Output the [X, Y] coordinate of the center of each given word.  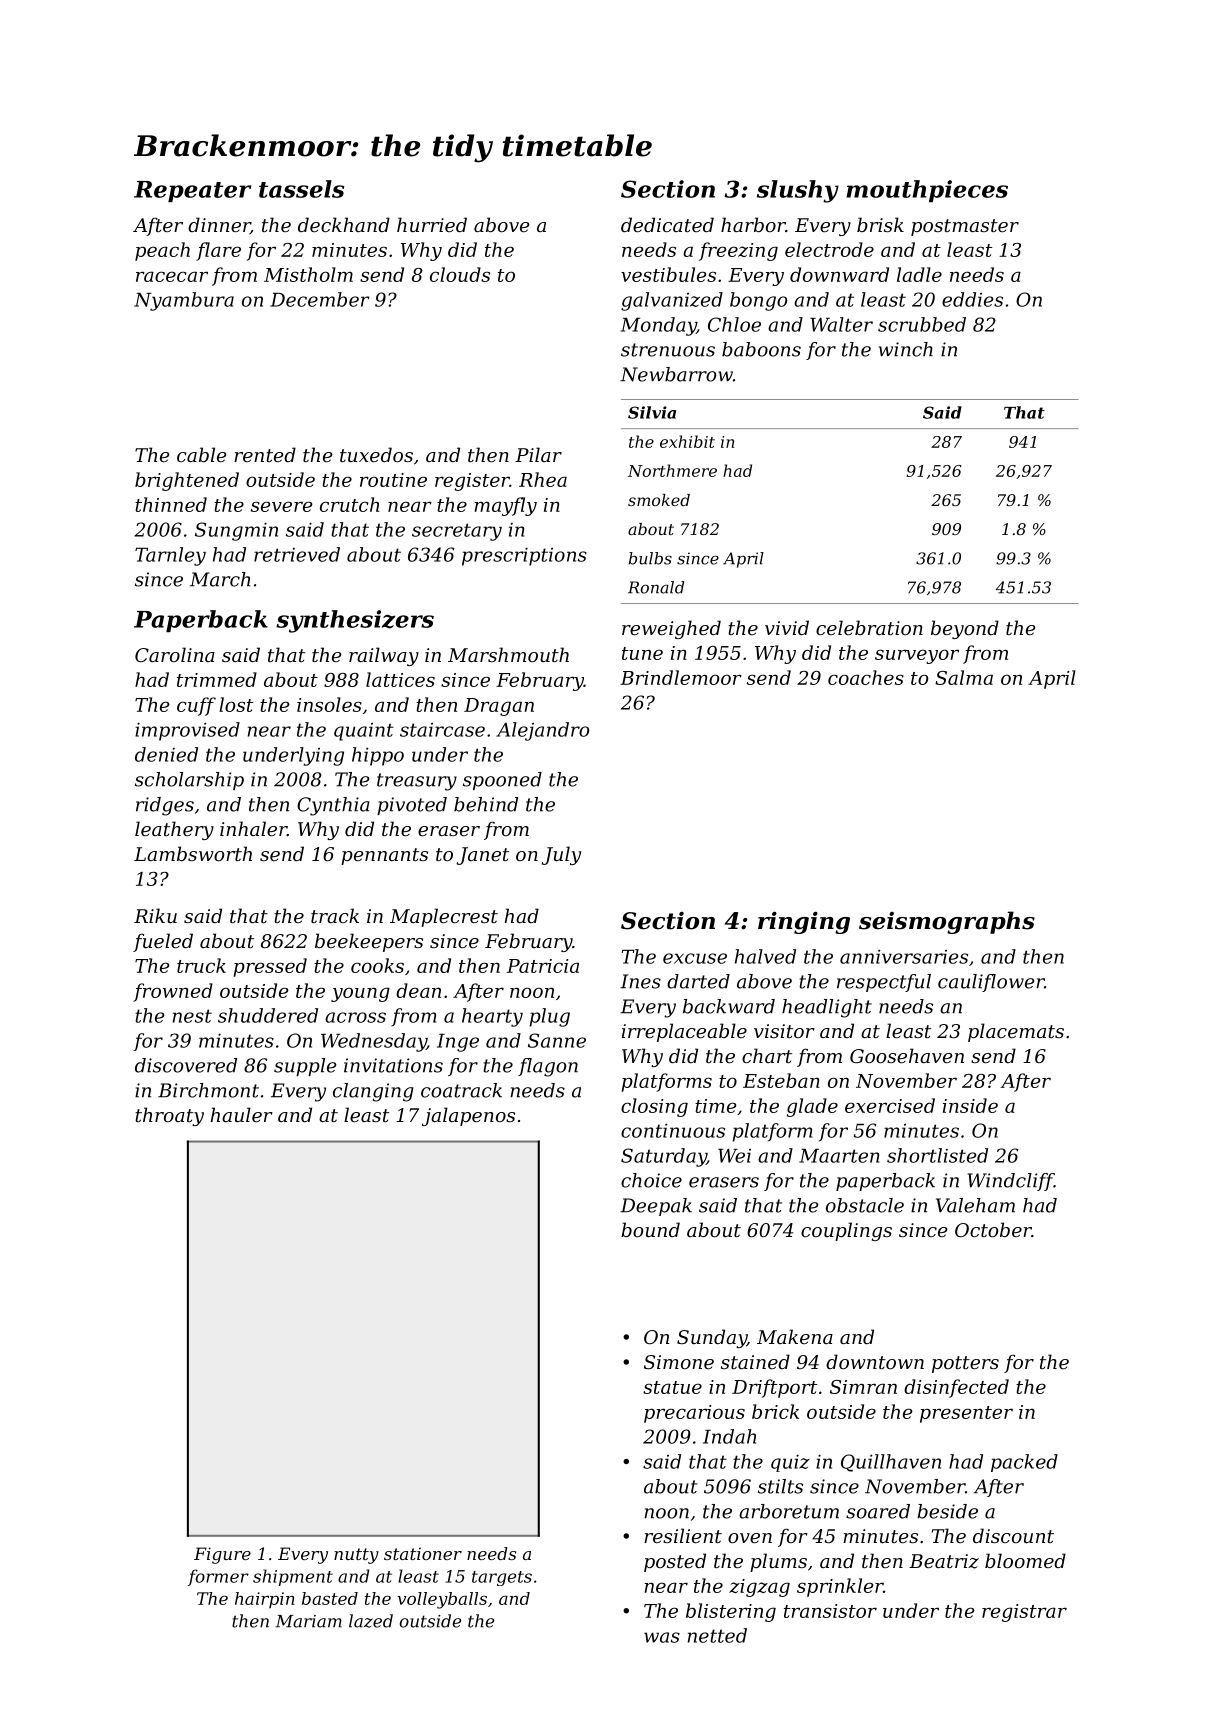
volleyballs [442, 1600]
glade [812, 1107]
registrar [1024, 1613]
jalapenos [468, 1116]
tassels [302, 189]
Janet [482, 856]
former [218, 1577]
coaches [866, 677]
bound [650, 1229]
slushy [798, 191]
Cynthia [333, 806]
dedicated [667, 224]
